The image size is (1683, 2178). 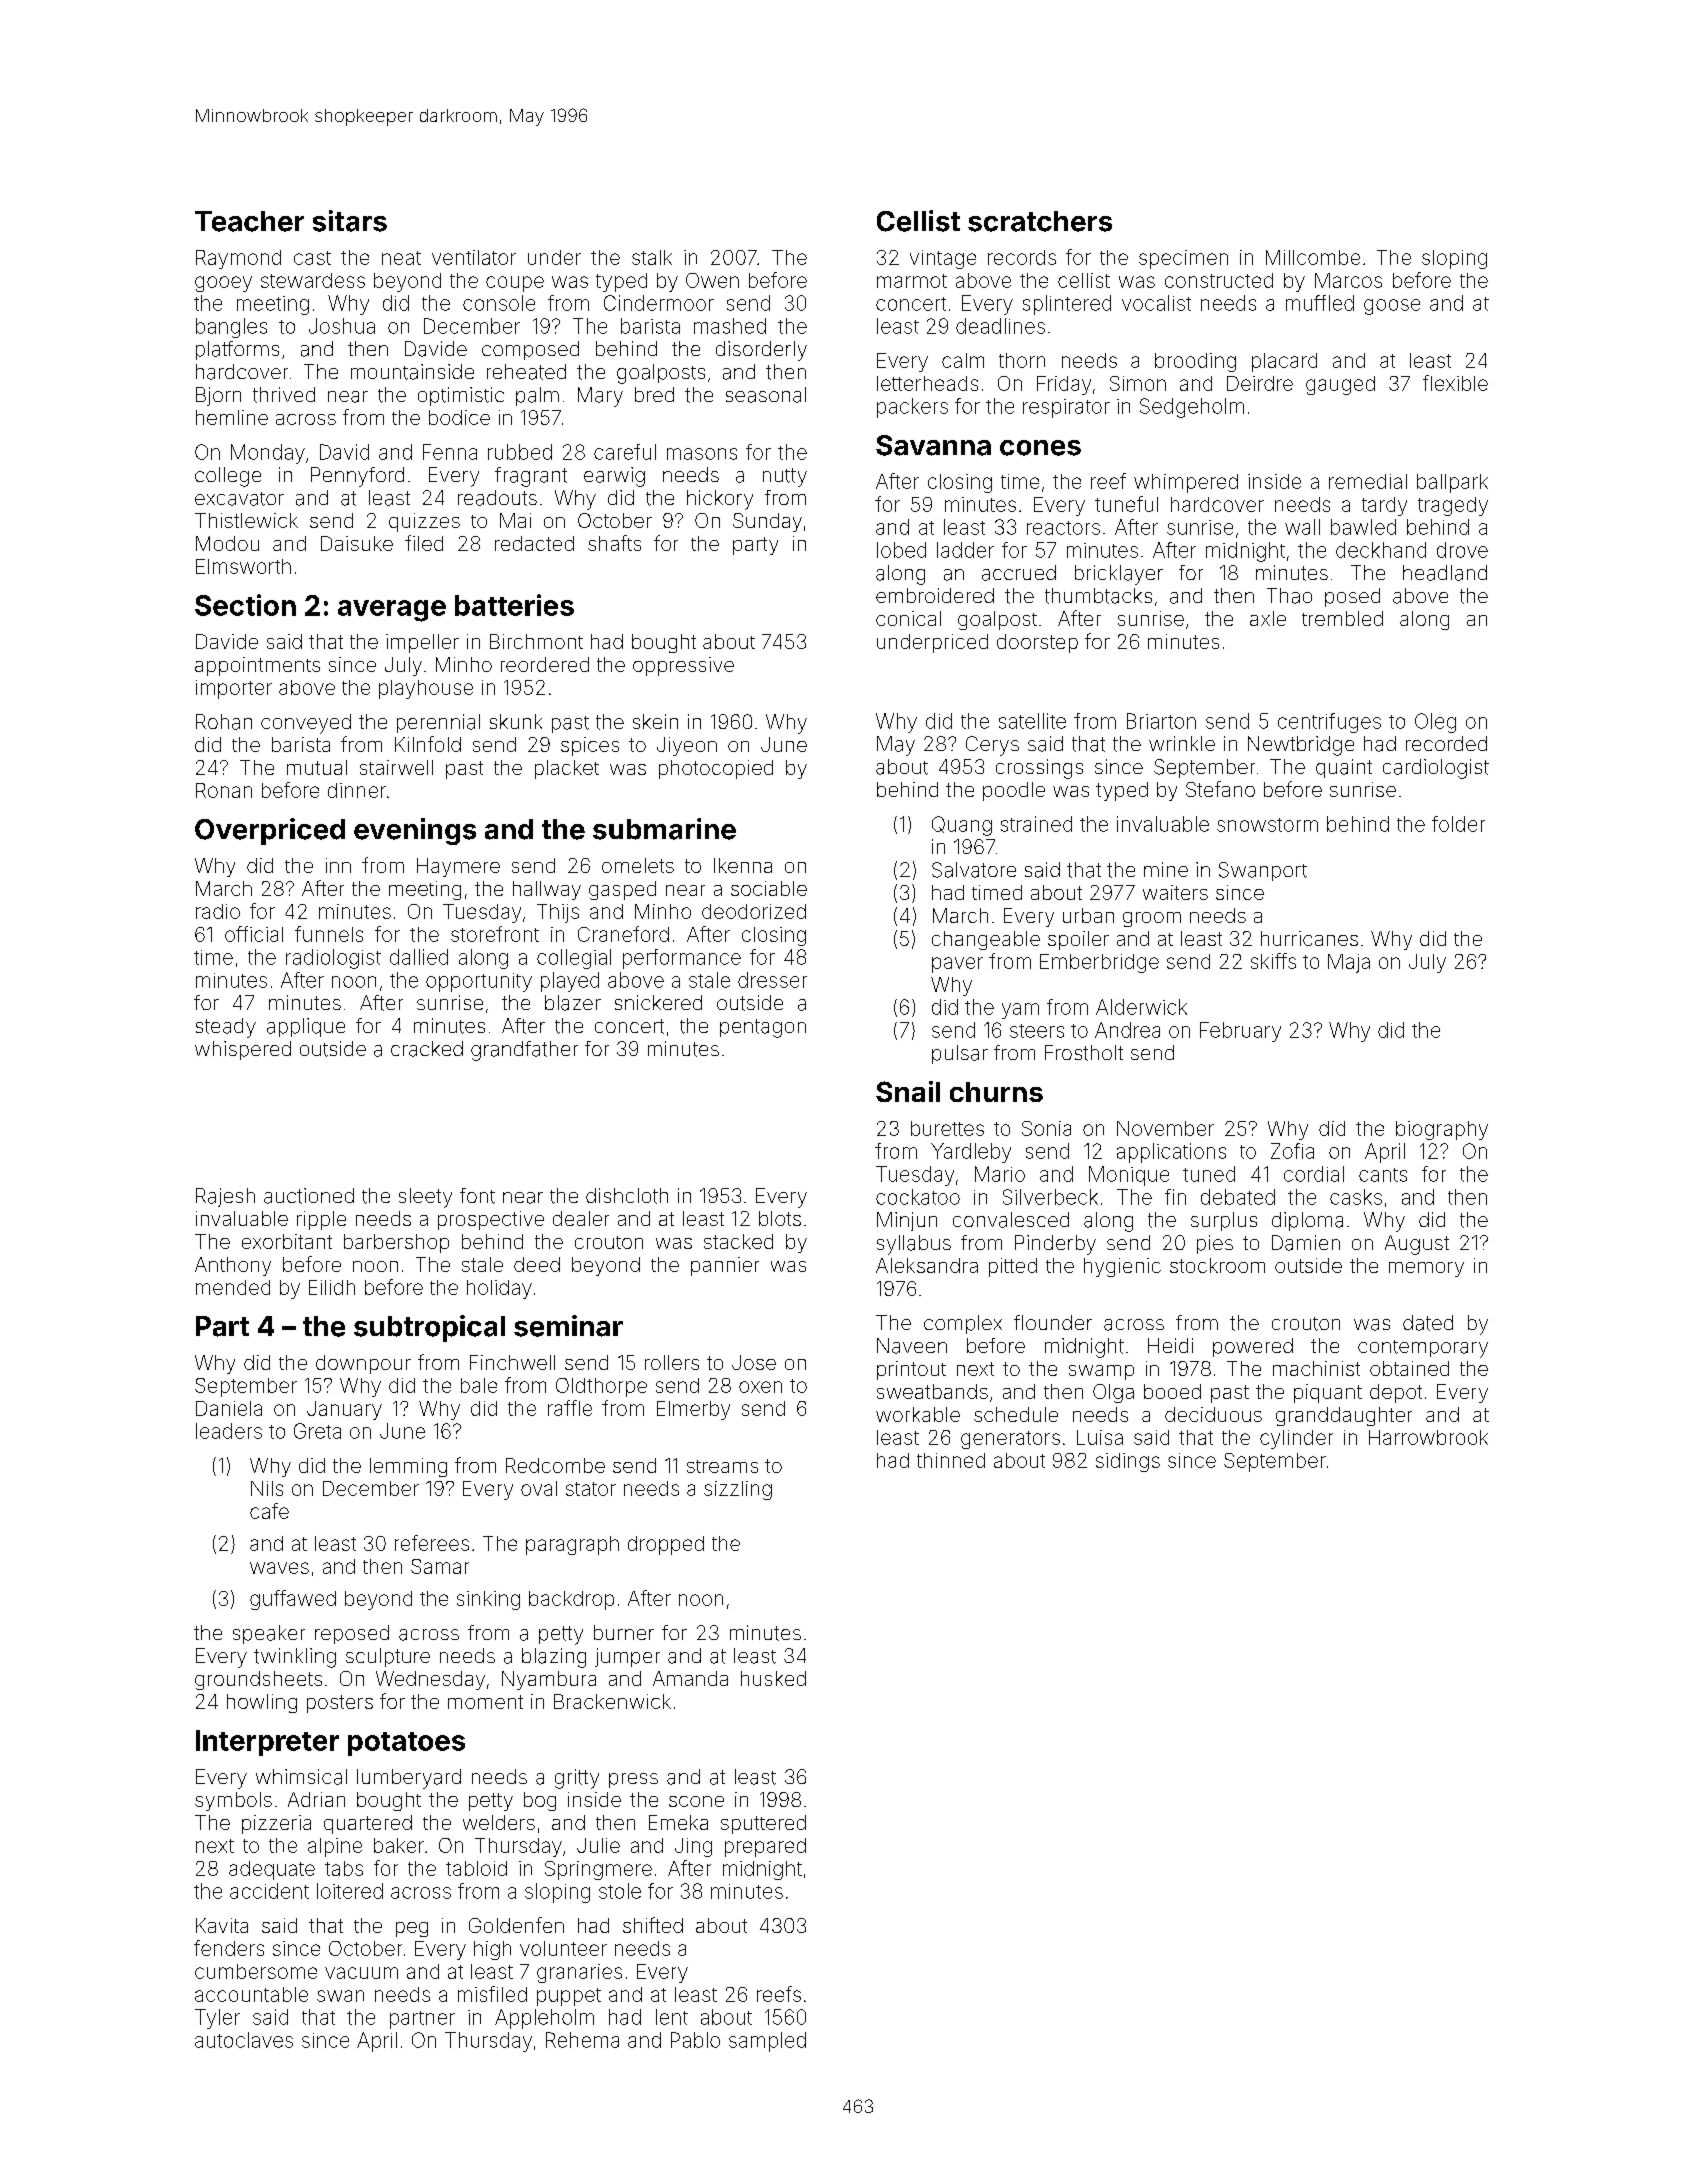 I want to click on Sunday, so click(x=767, y=522).
